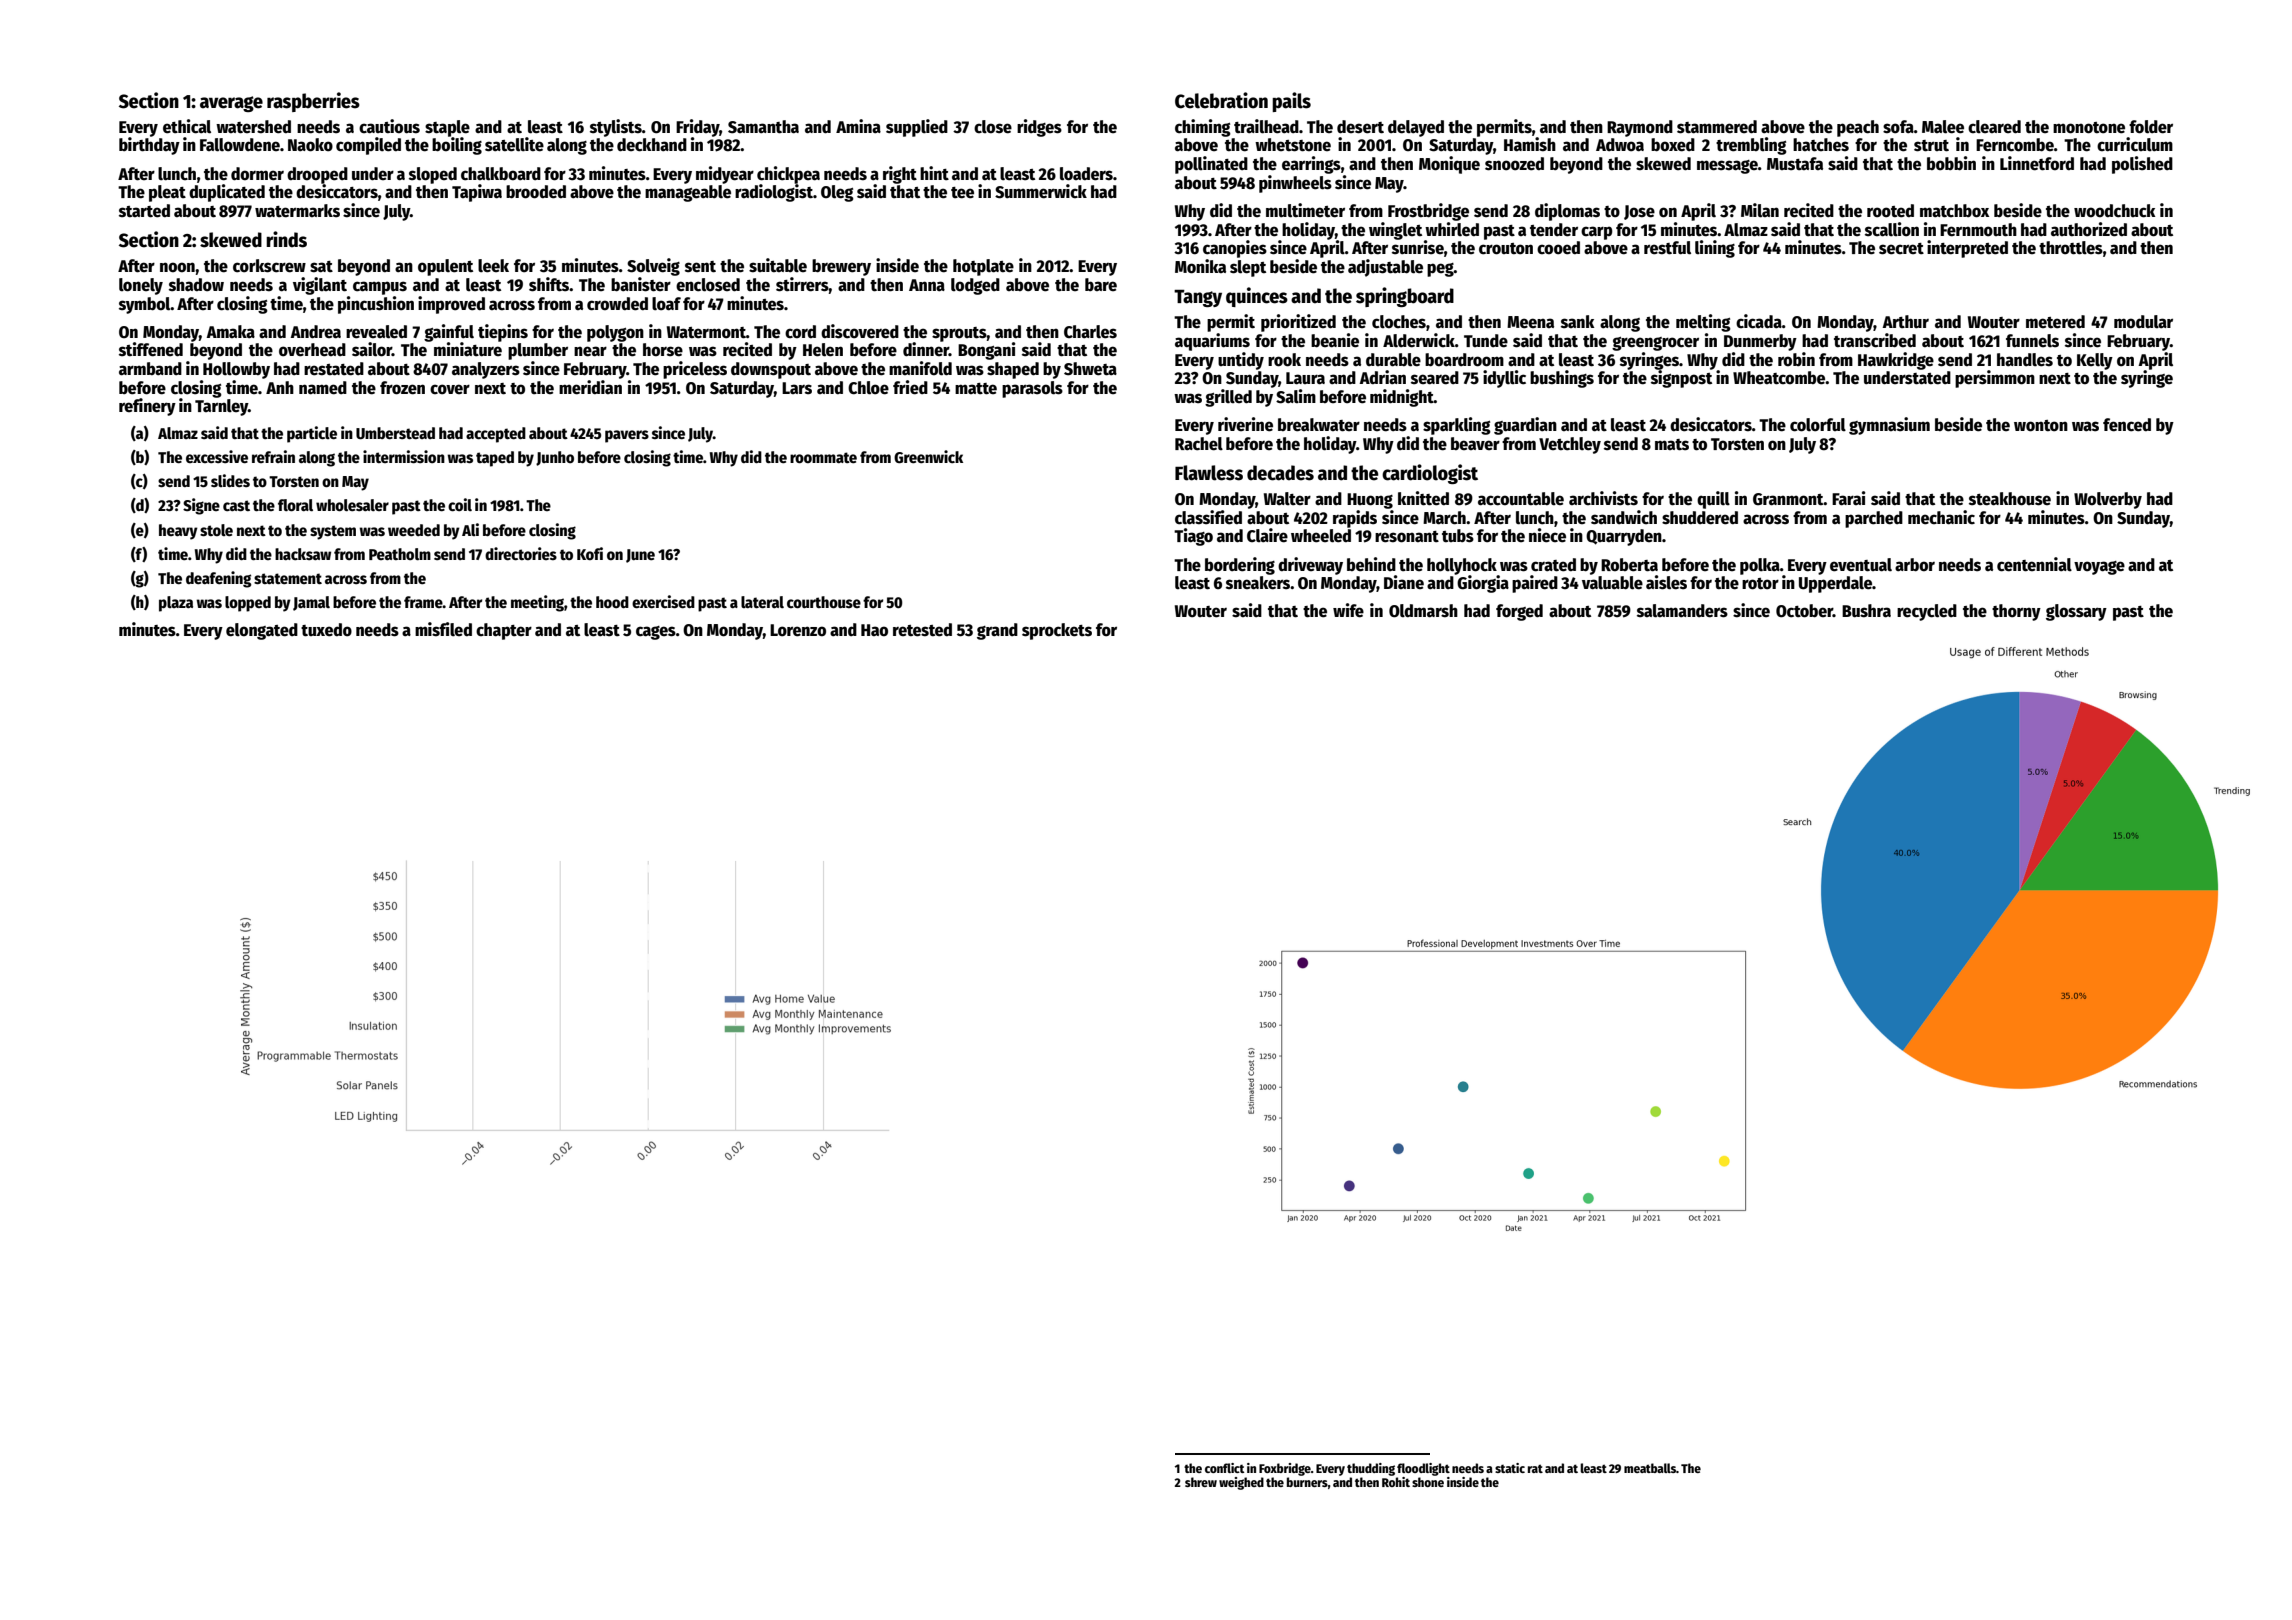  What do you see at coordinates (2099, 568) in the page?
I see `voyage` at bounding box center [2099, 568].
